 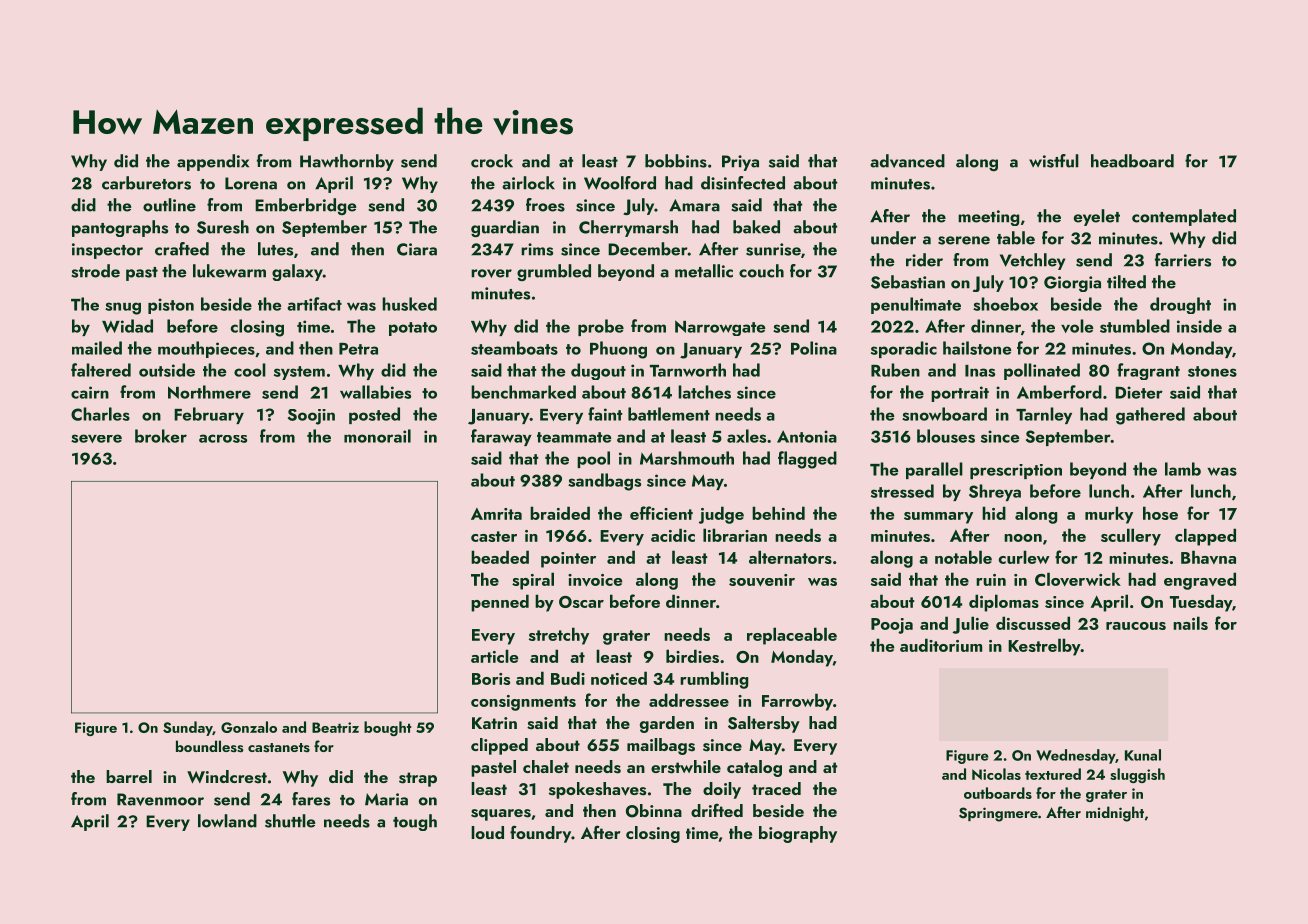 What do you see at coordinates (90, 392) in the image?
I see `cairn` at bounding box center [90, 392].
